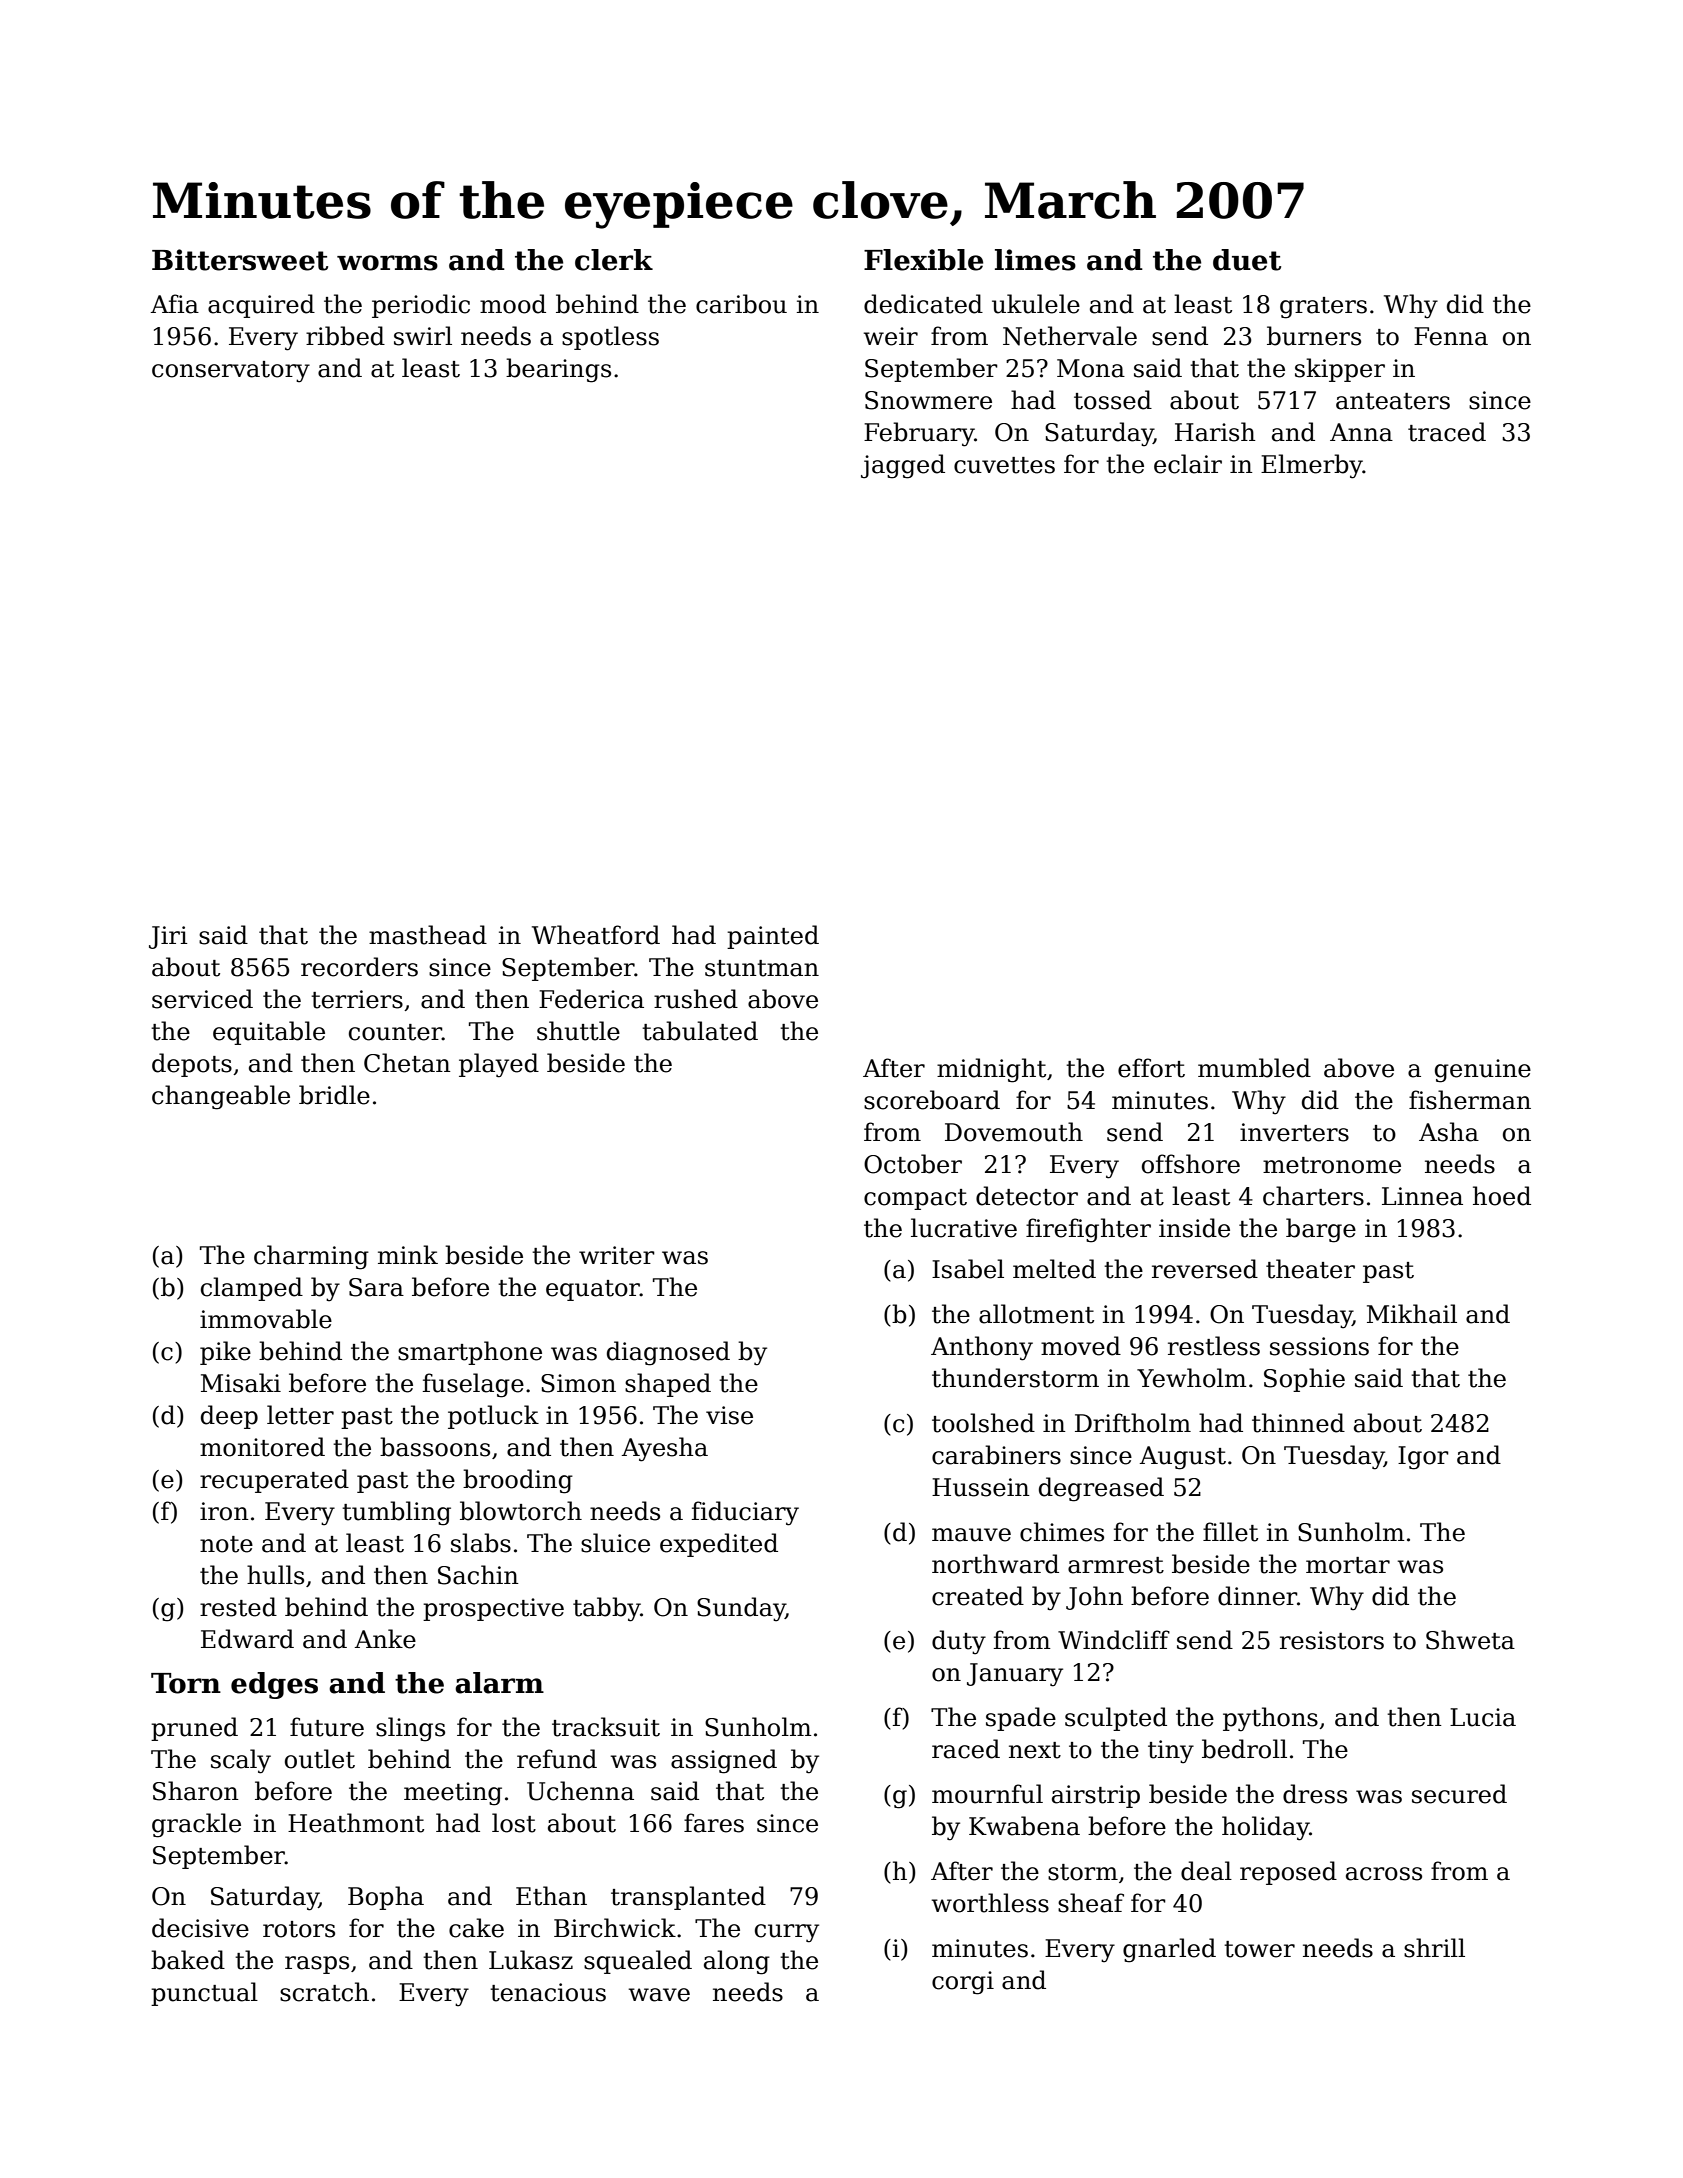 The height and width of the screenshot is (2178, 1683). Describe the element at coordinates (741, 304) in the screenshot. I see `caribou` at that location.
